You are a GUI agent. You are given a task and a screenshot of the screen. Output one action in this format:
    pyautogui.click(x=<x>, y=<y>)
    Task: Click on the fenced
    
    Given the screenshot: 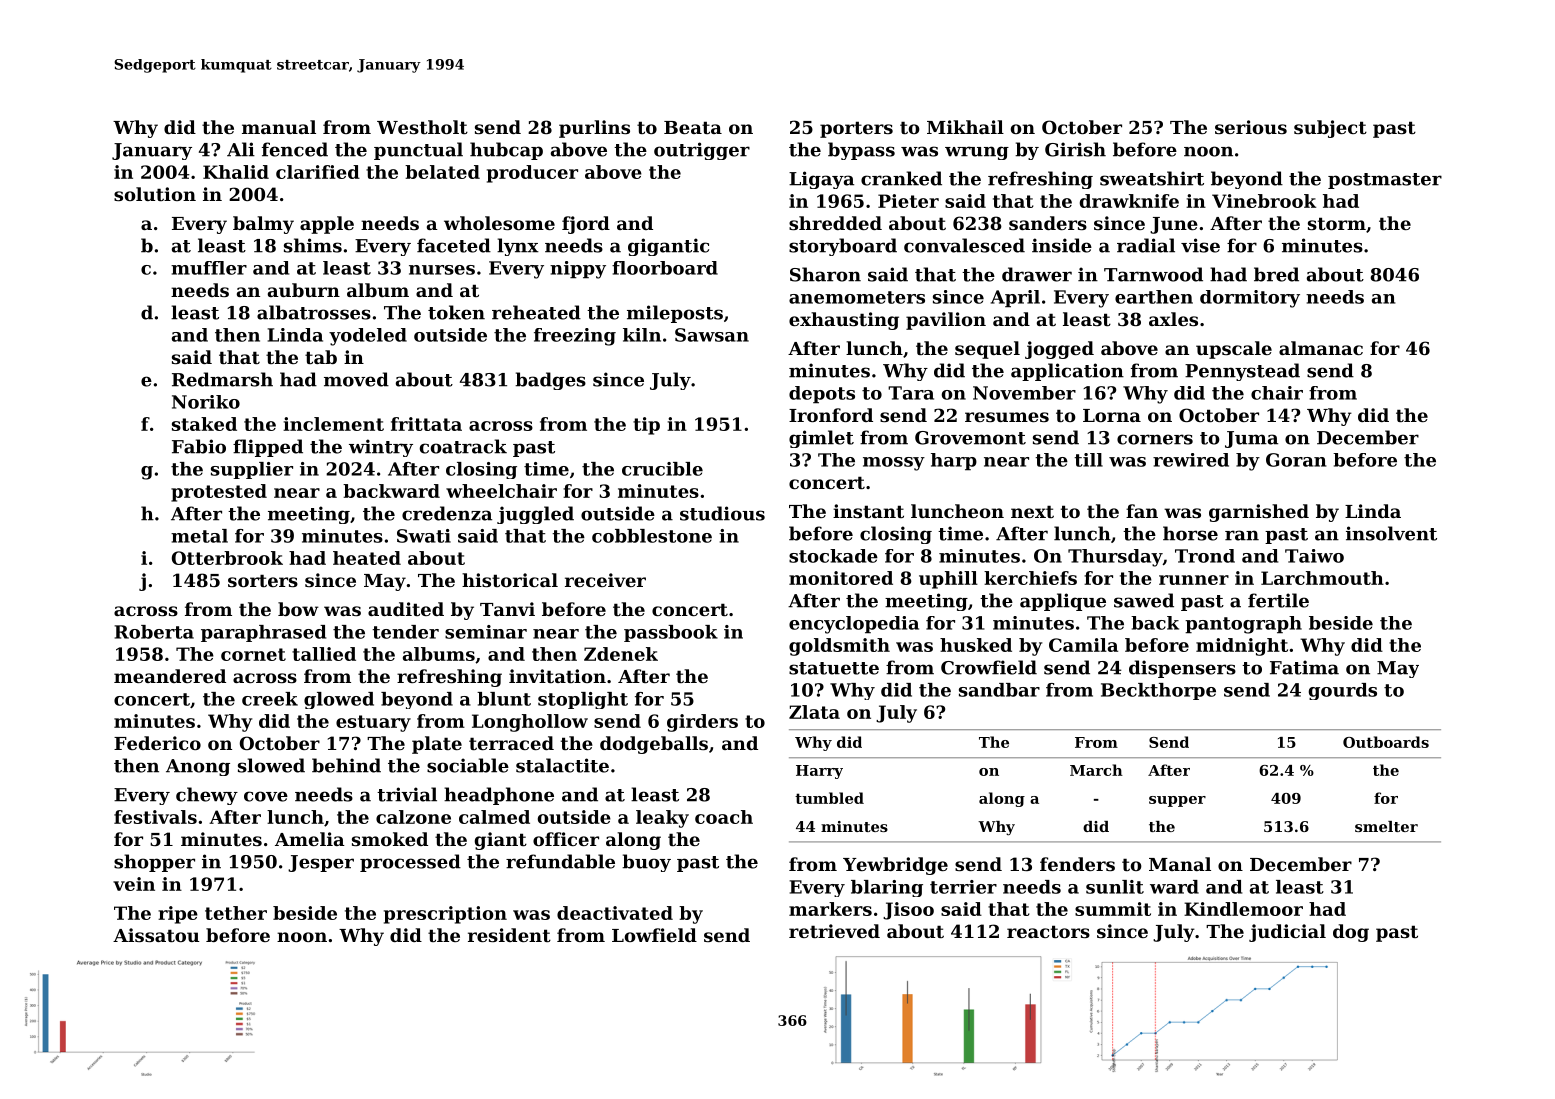 What is the action you would take?
    pyautogui.click(x=295, y=149)
